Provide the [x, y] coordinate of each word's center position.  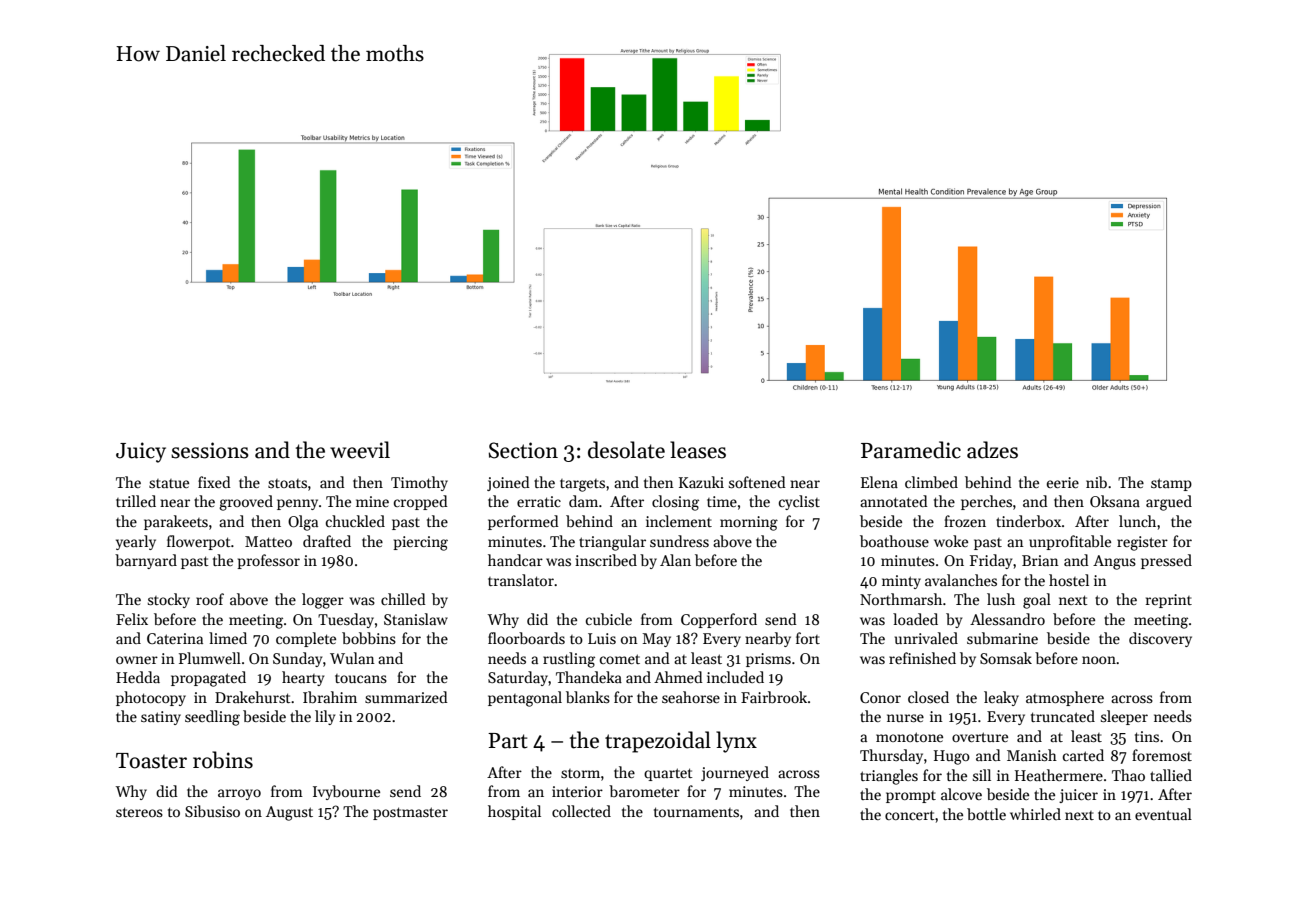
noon [1099, 660]
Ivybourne [346, 792]
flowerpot [199, 542]
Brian [1040, 560]
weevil [360, 450]
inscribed [606, 560]
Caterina [175, 638]
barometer [644, 791]
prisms [768, 660]
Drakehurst [253, 697]
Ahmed [678, 677]
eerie [1063, 482]
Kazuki [701, 482]
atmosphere [1065, 698]
